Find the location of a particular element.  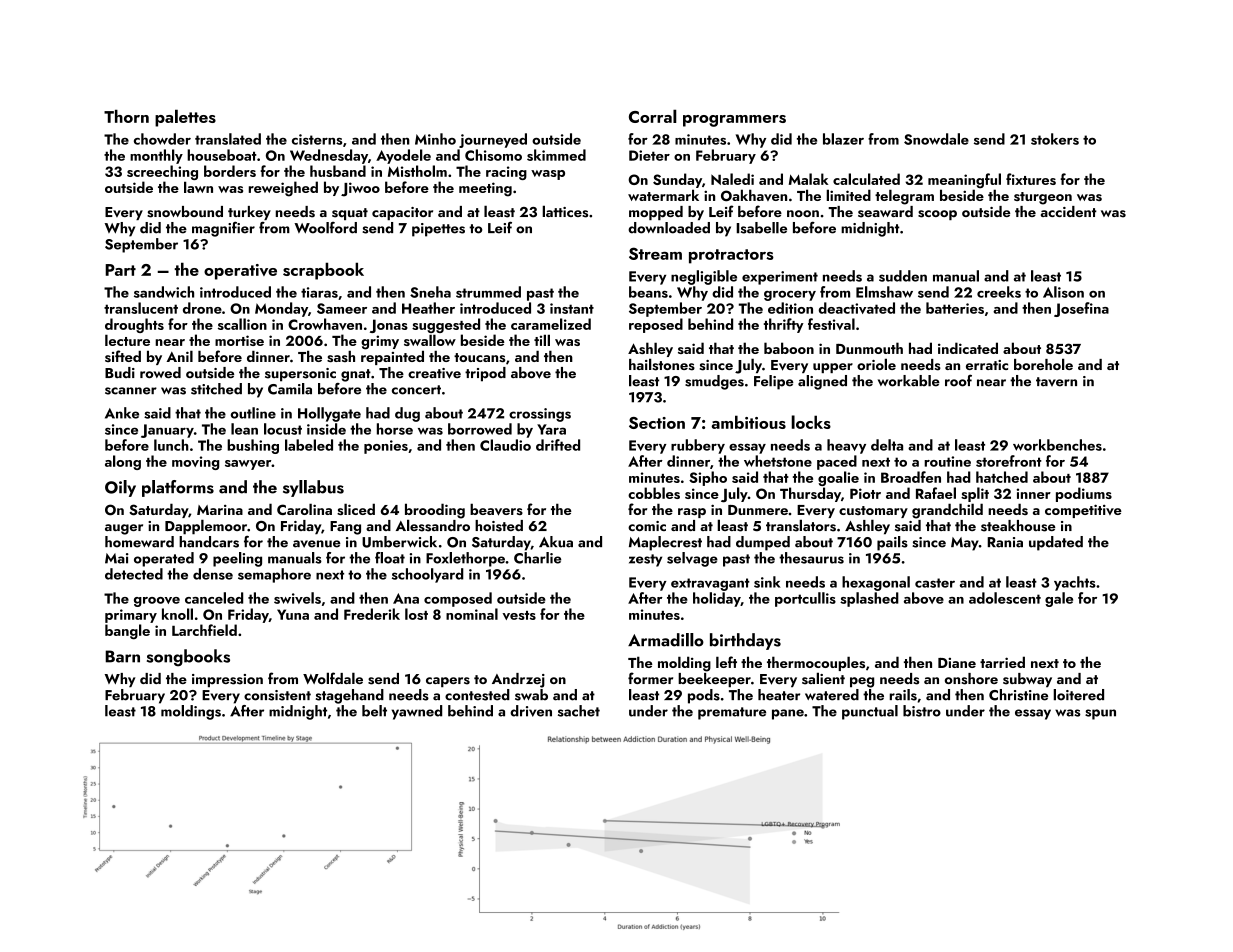

Felipe is located at coordinates (774, 382).
